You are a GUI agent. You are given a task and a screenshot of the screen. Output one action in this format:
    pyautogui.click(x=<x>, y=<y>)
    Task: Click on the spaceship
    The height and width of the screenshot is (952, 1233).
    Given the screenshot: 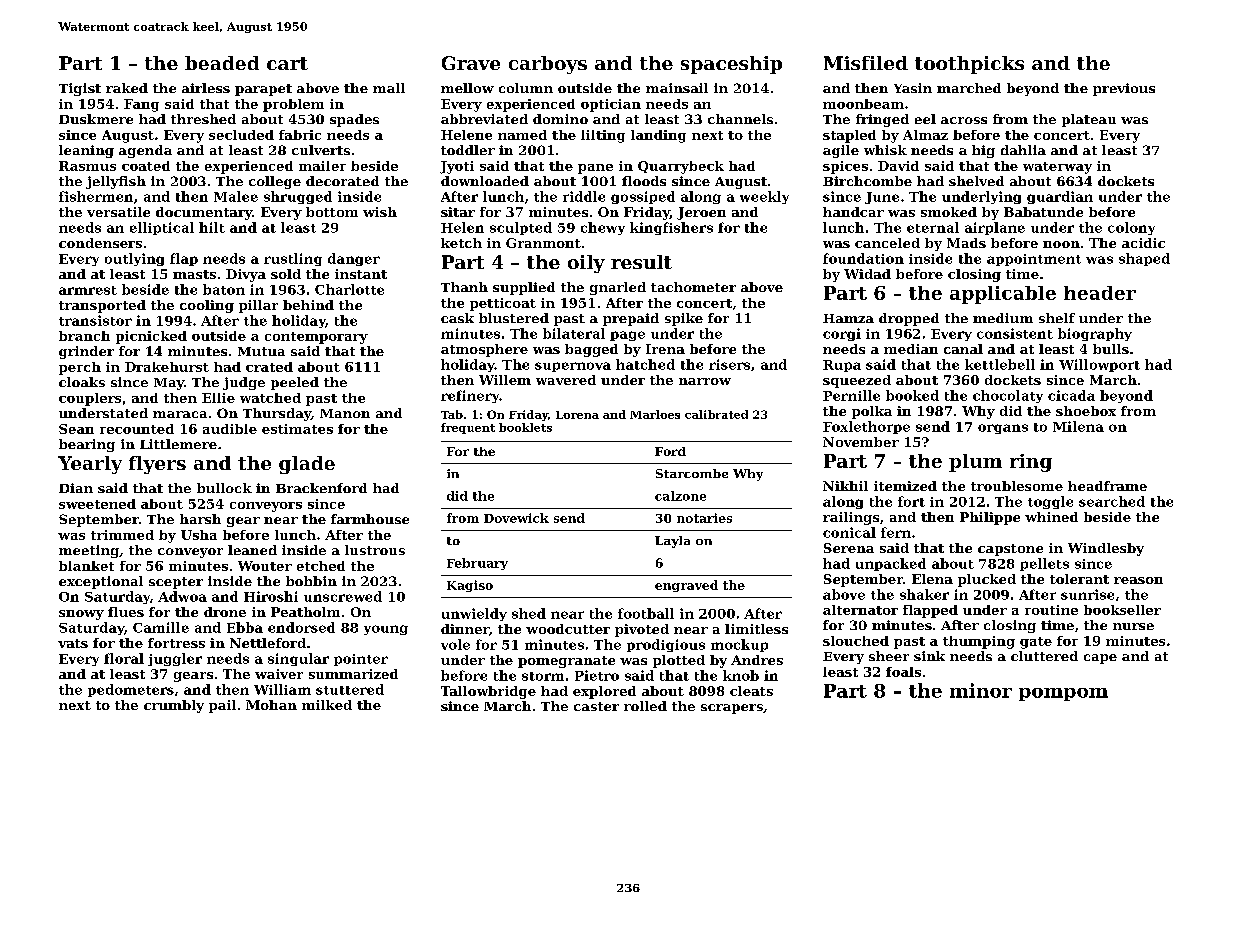 What is the action you would take?
    pyautogui.click(x=731, y=65)
